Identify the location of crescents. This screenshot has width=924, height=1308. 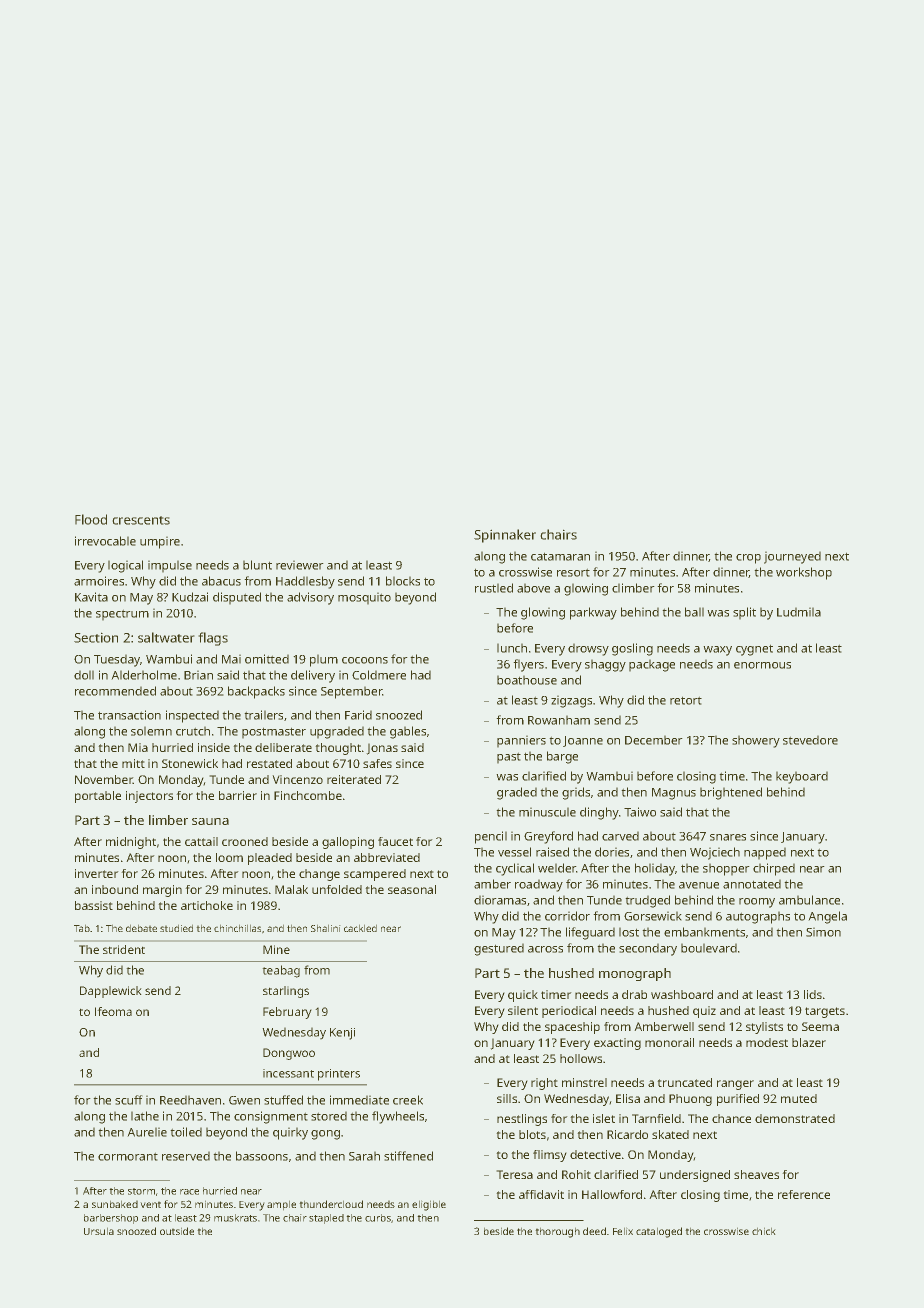
(141, 520).
